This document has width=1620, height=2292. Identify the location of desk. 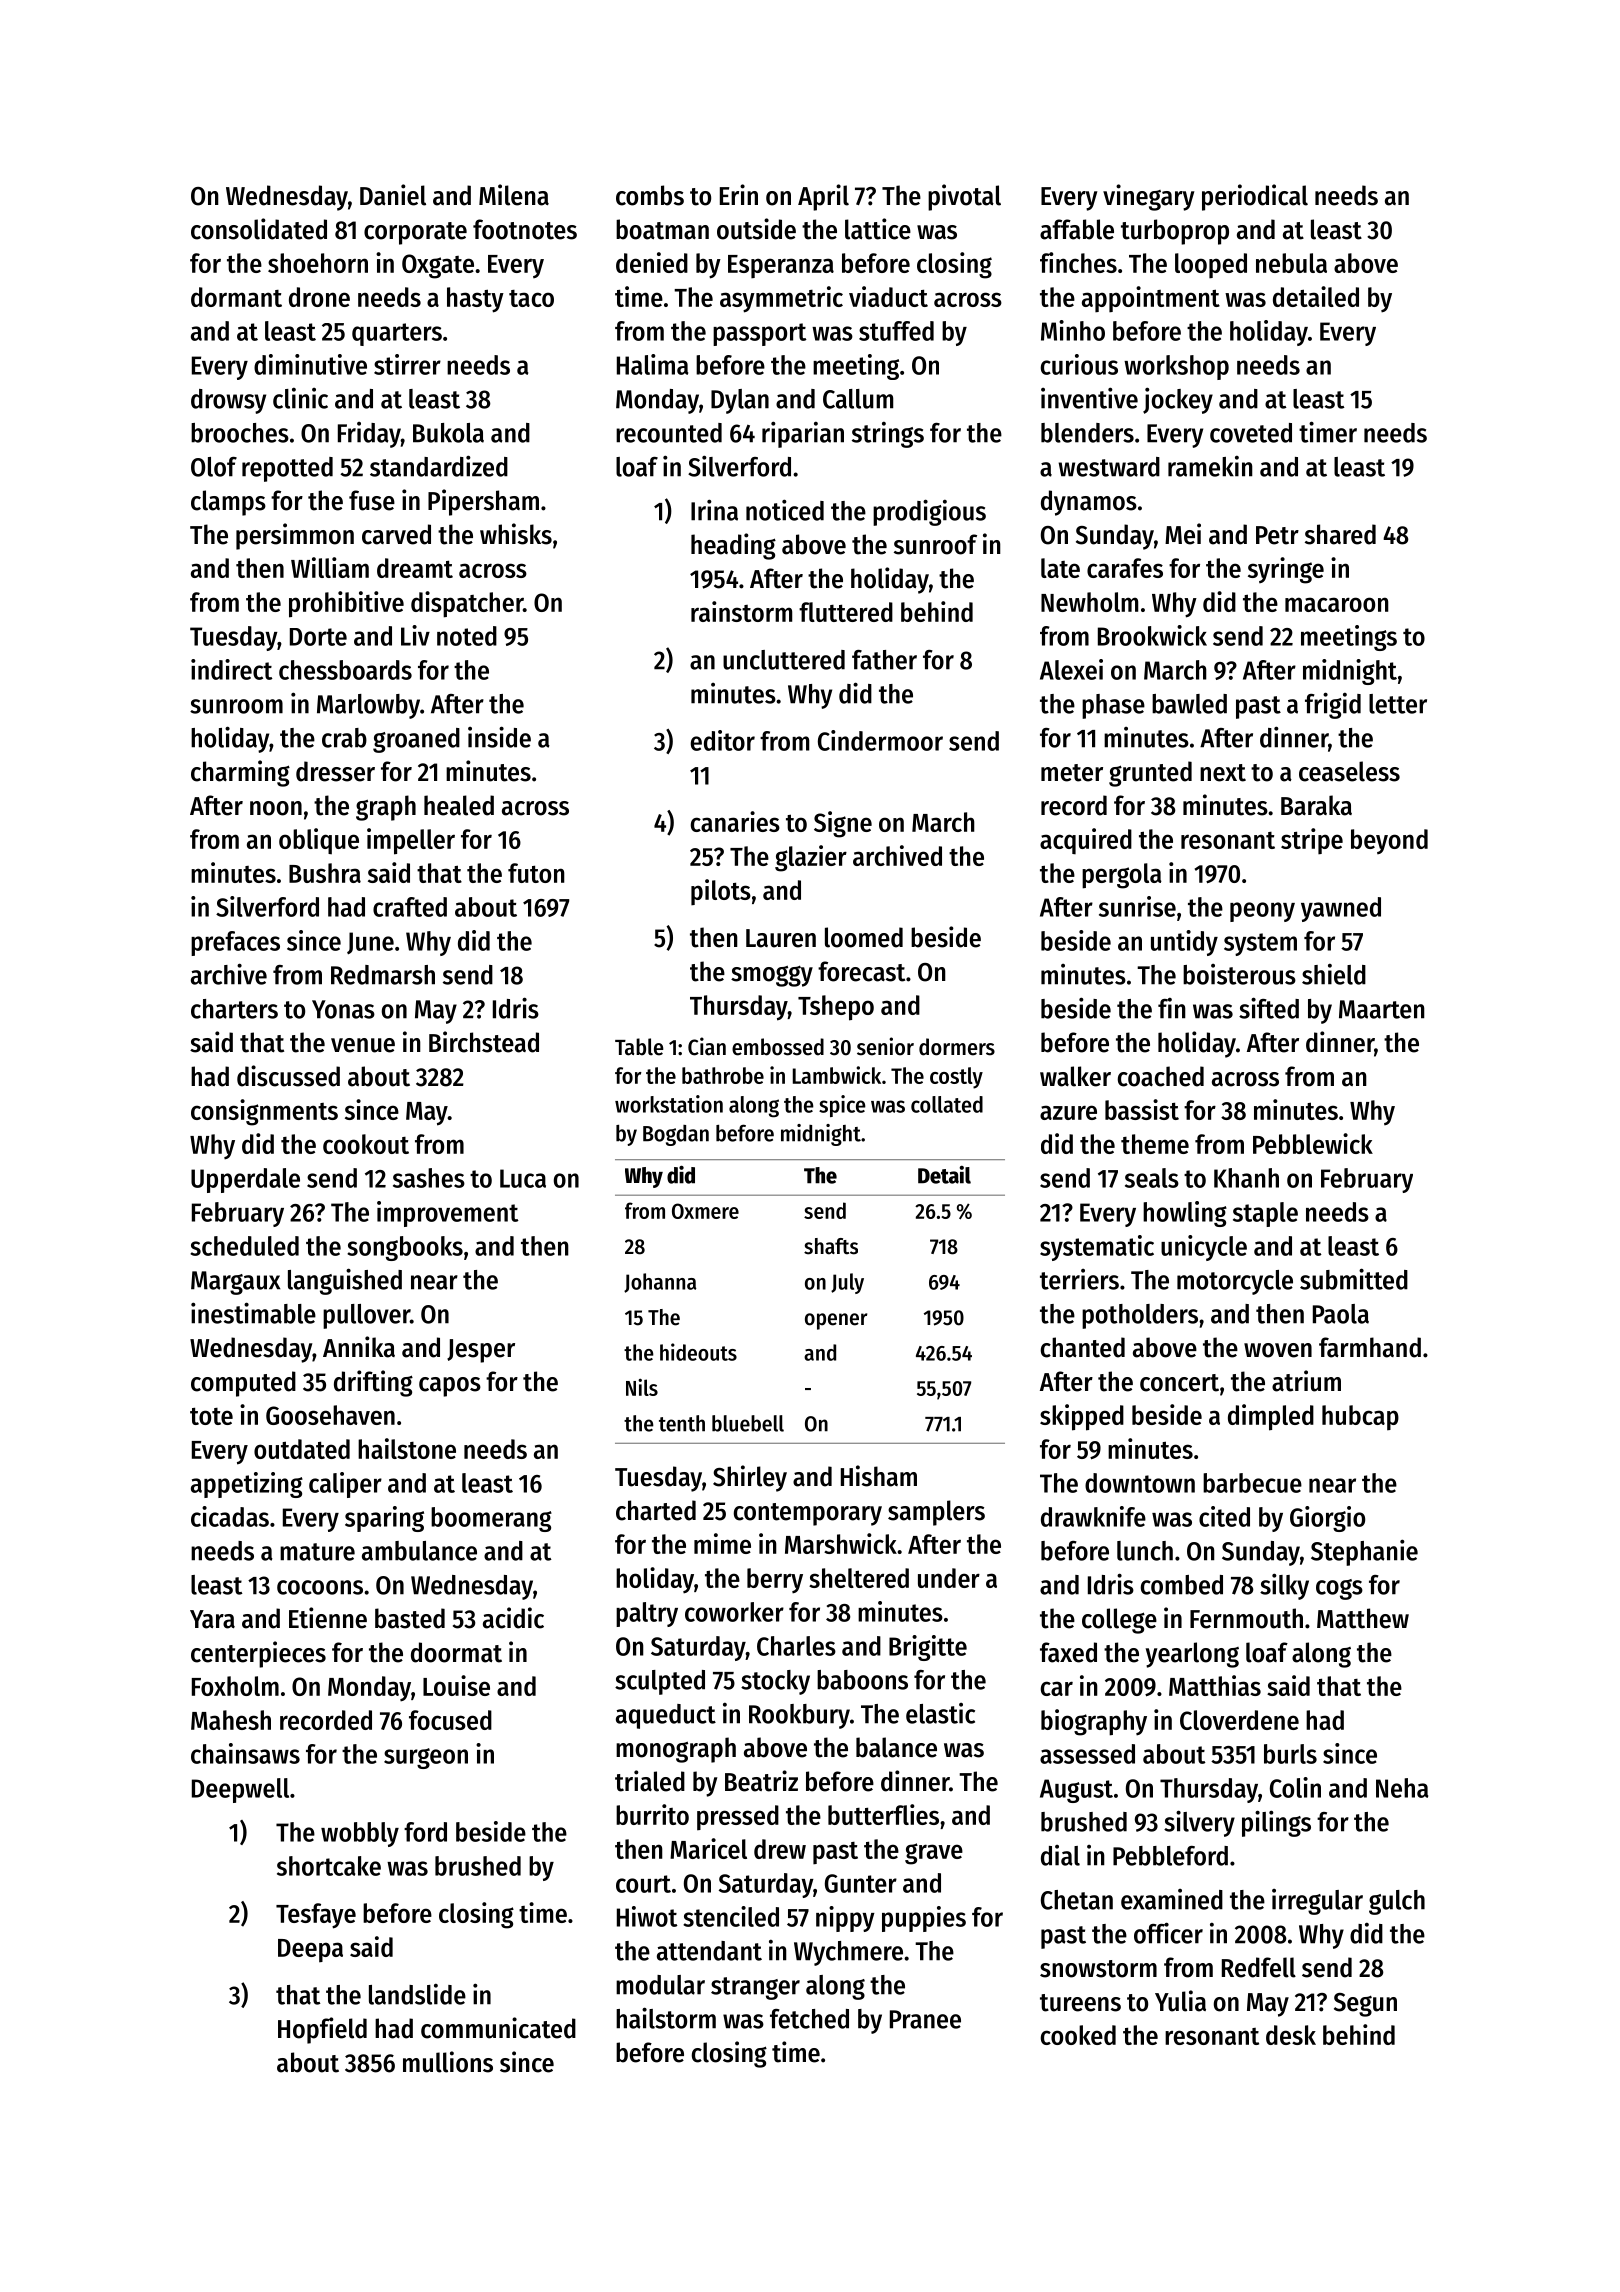
(1291, 2035).
